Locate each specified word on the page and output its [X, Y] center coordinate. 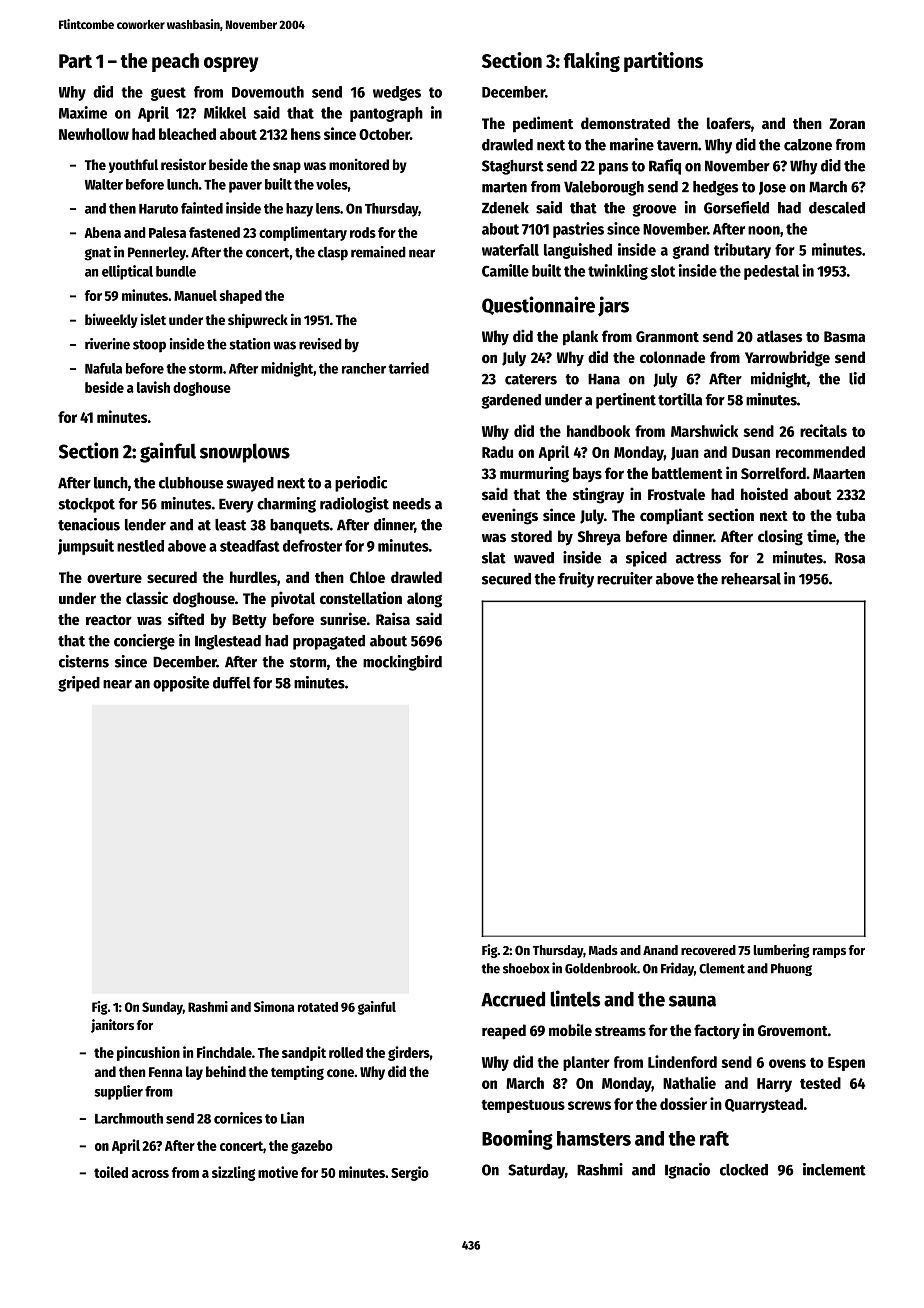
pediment [543, 124]
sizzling [233, 1173]
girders [409, 1053]
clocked [744, 1170]
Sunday [162, 1008]
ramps [829, 953]
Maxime [83, 112]
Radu [497, 452]
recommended [820, 452]
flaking [592, 62]
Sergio [410, 1173]
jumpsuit [86, 547]
